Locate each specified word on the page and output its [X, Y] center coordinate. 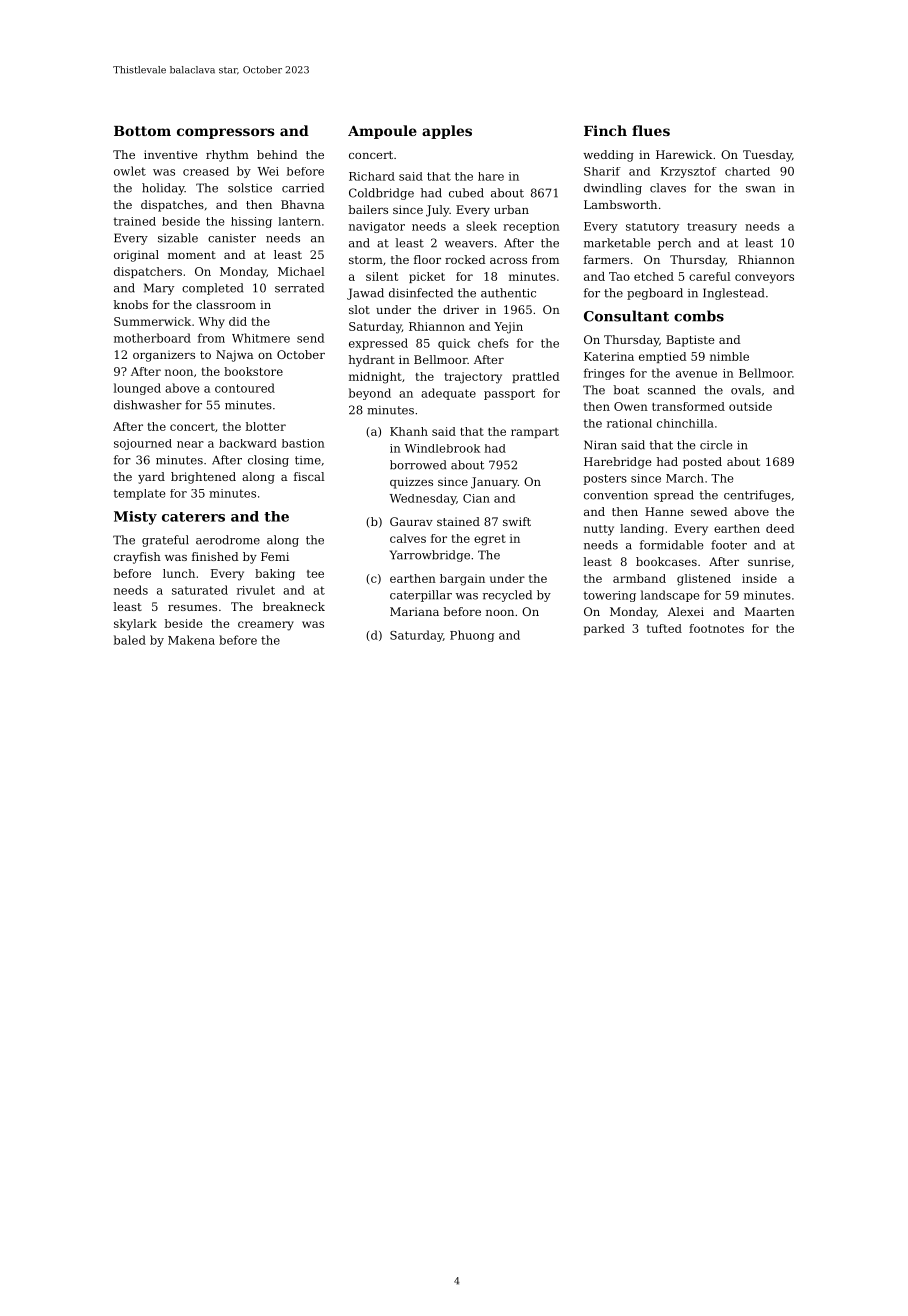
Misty [135, 518]
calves [408, 538]
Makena [191, 640]
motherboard [152, 338]
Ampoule [382, 132]
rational [629, 423]
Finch [605, 130]
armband [639, 578]
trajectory [473, 378]
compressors [225, 133]
